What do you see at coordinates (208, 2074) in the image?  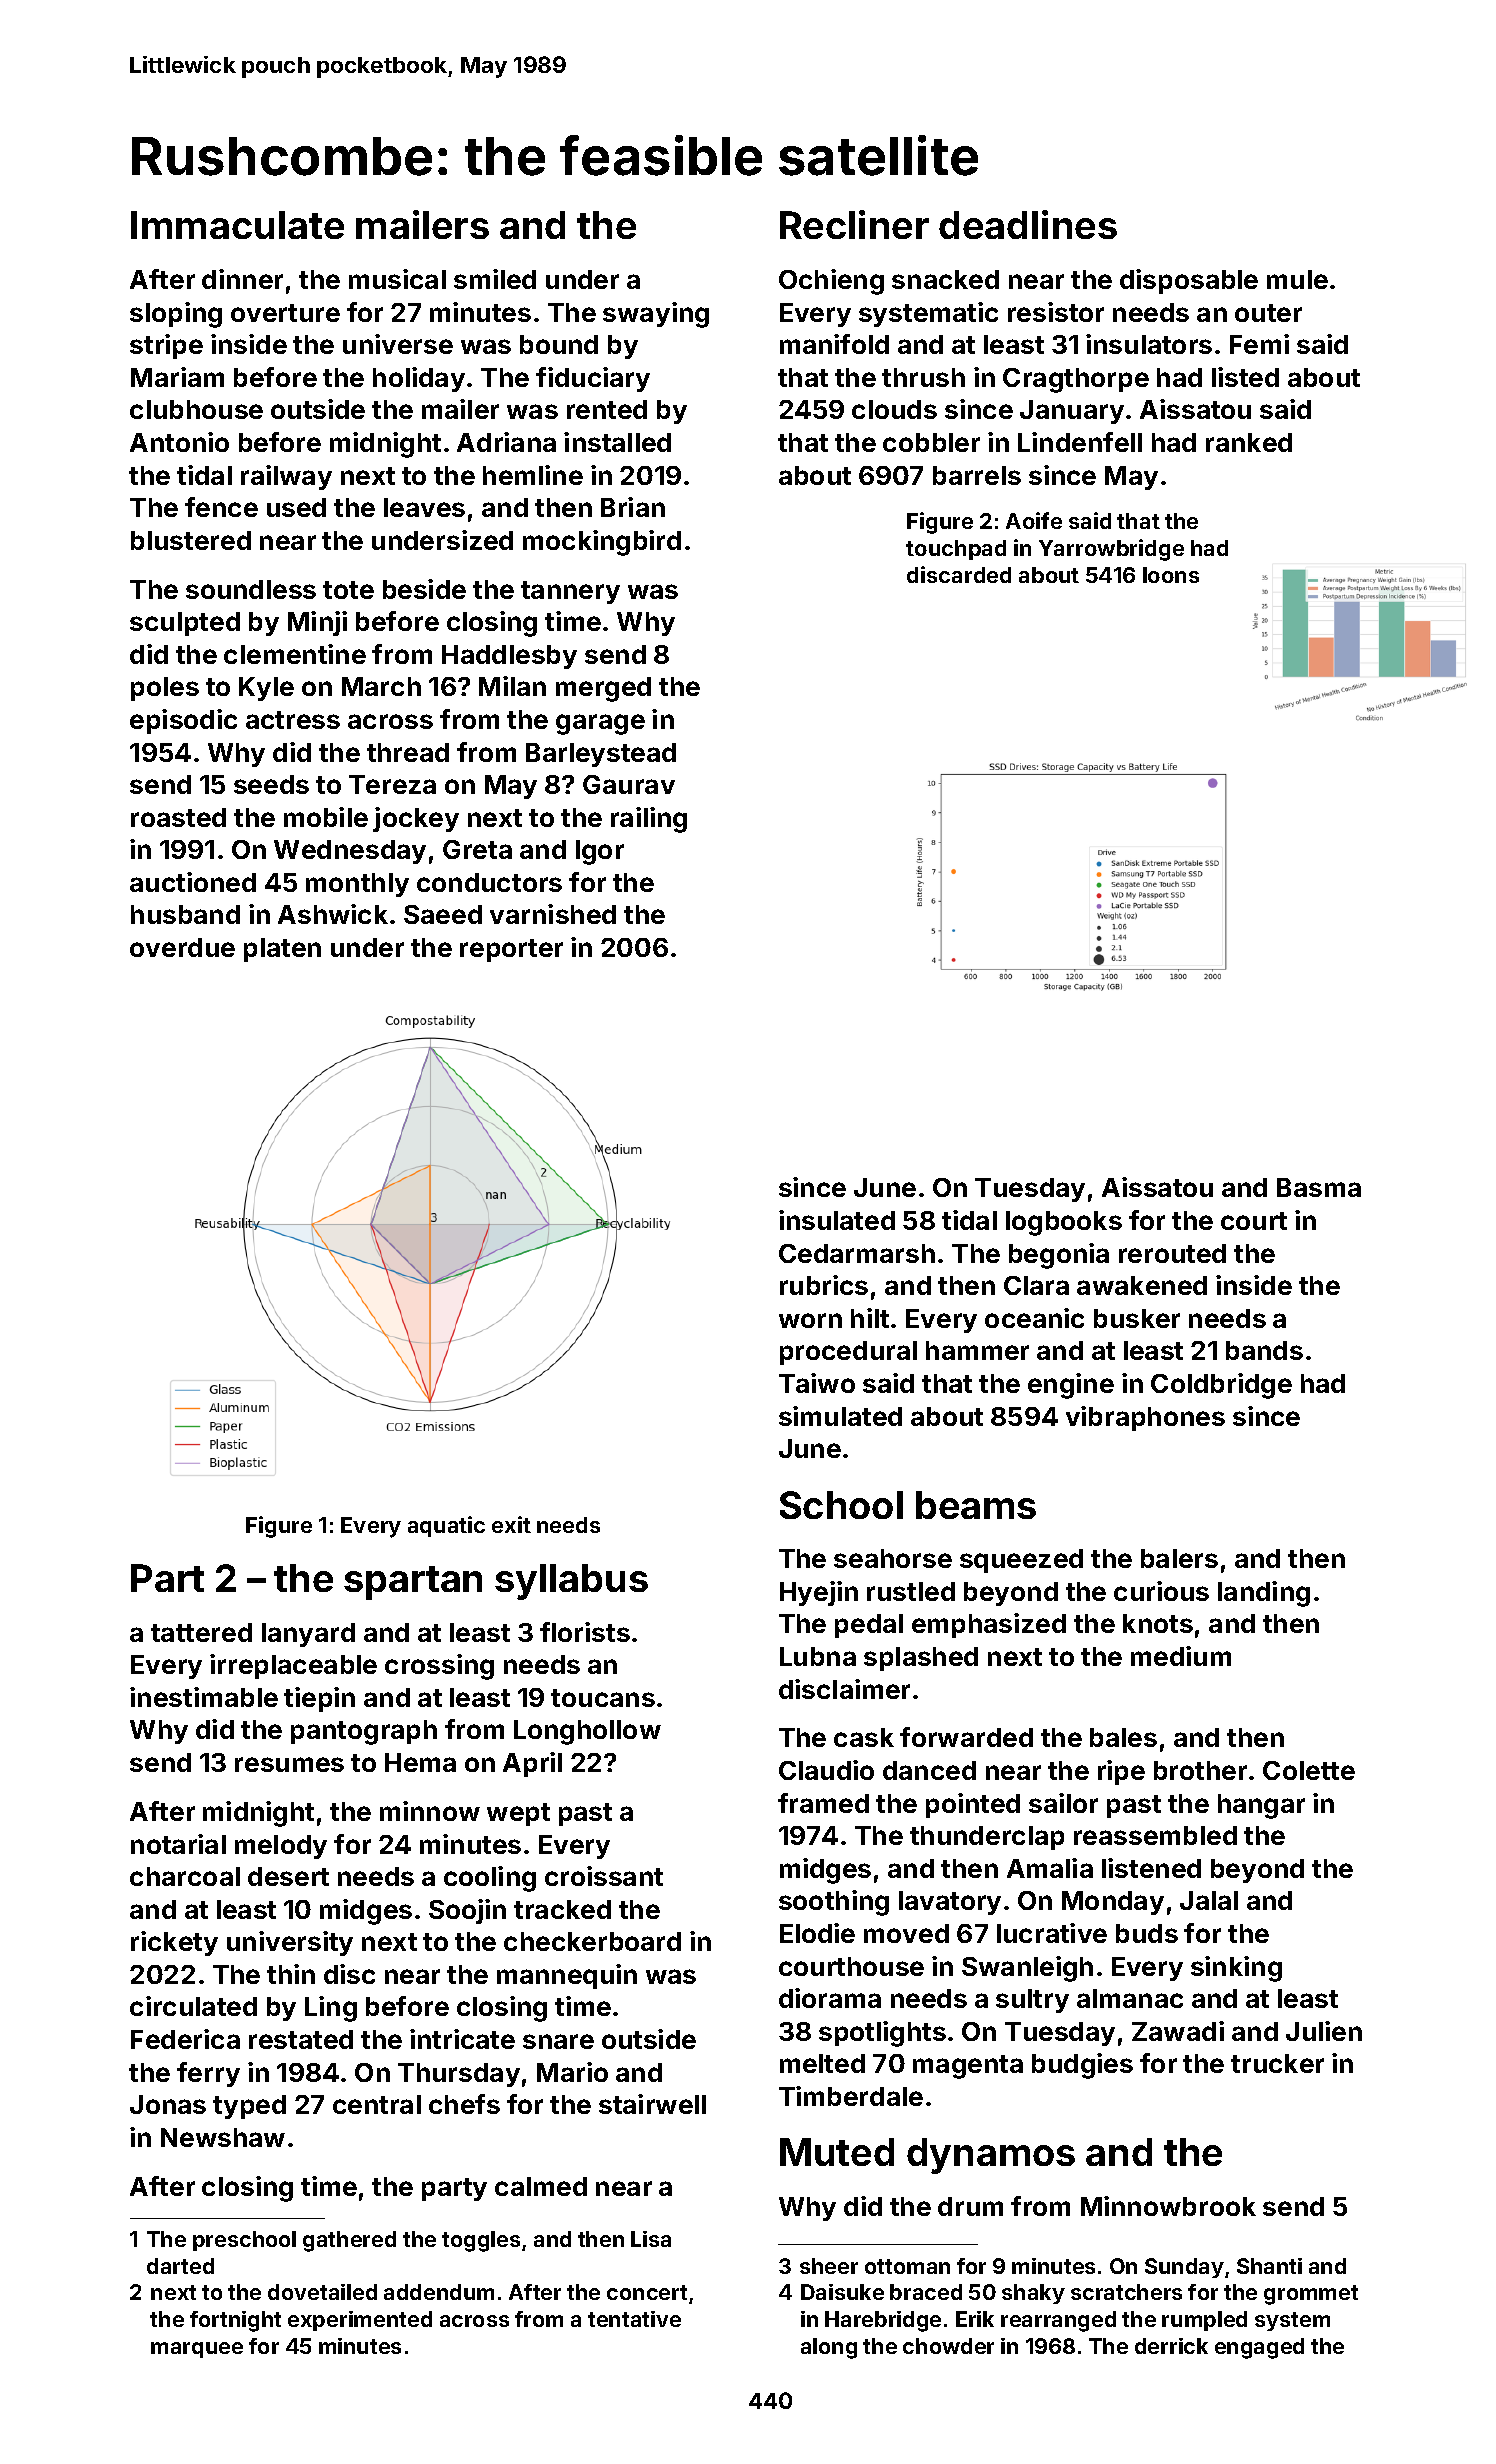 I see `ferry` at bounding box center [208, 2074].
